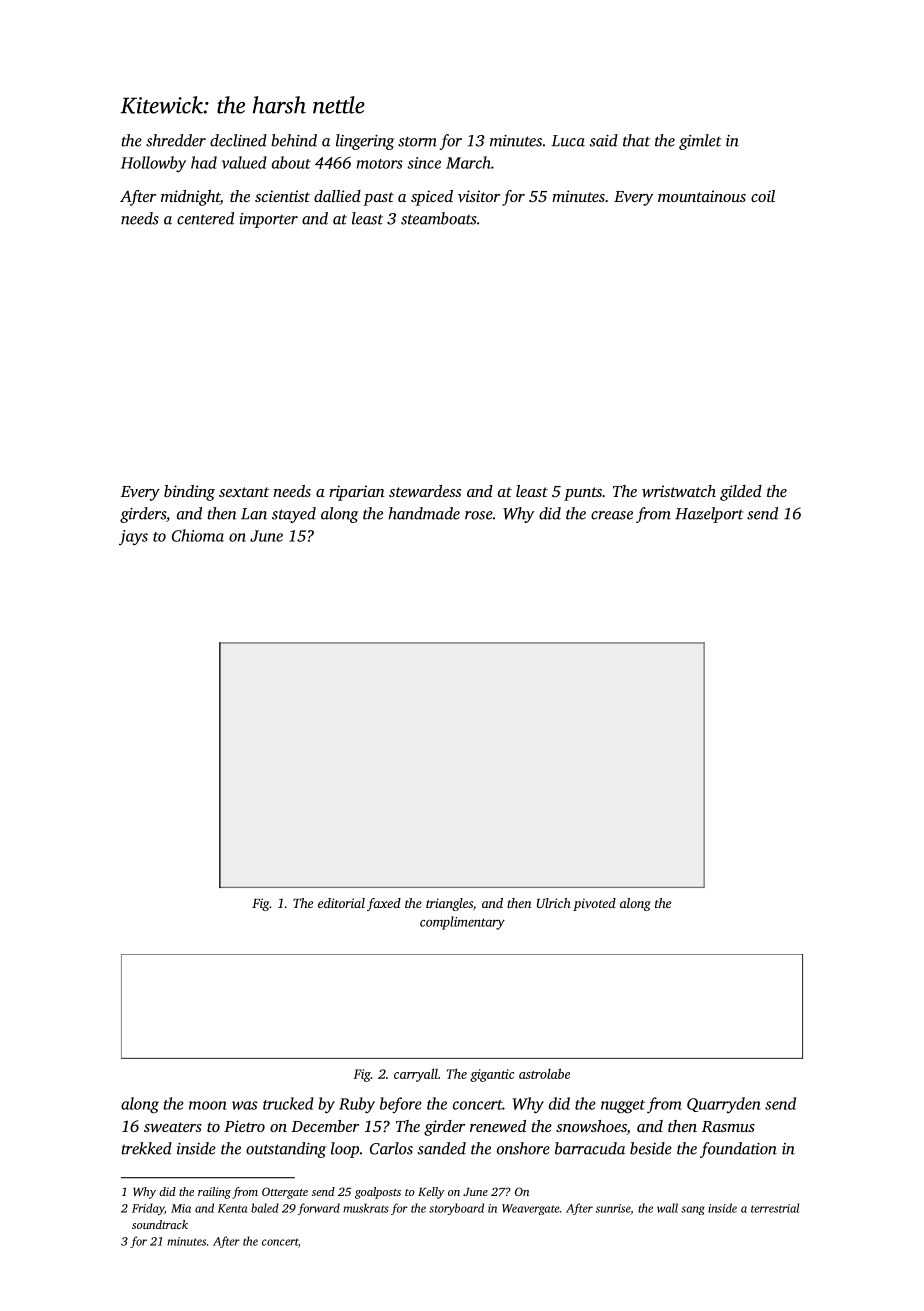 The width and height of the screenshot is (924, 1311). What do you see at coordinates (205, 218) in the screenshot?
I see `centered` at bounding box center [205, 218].
